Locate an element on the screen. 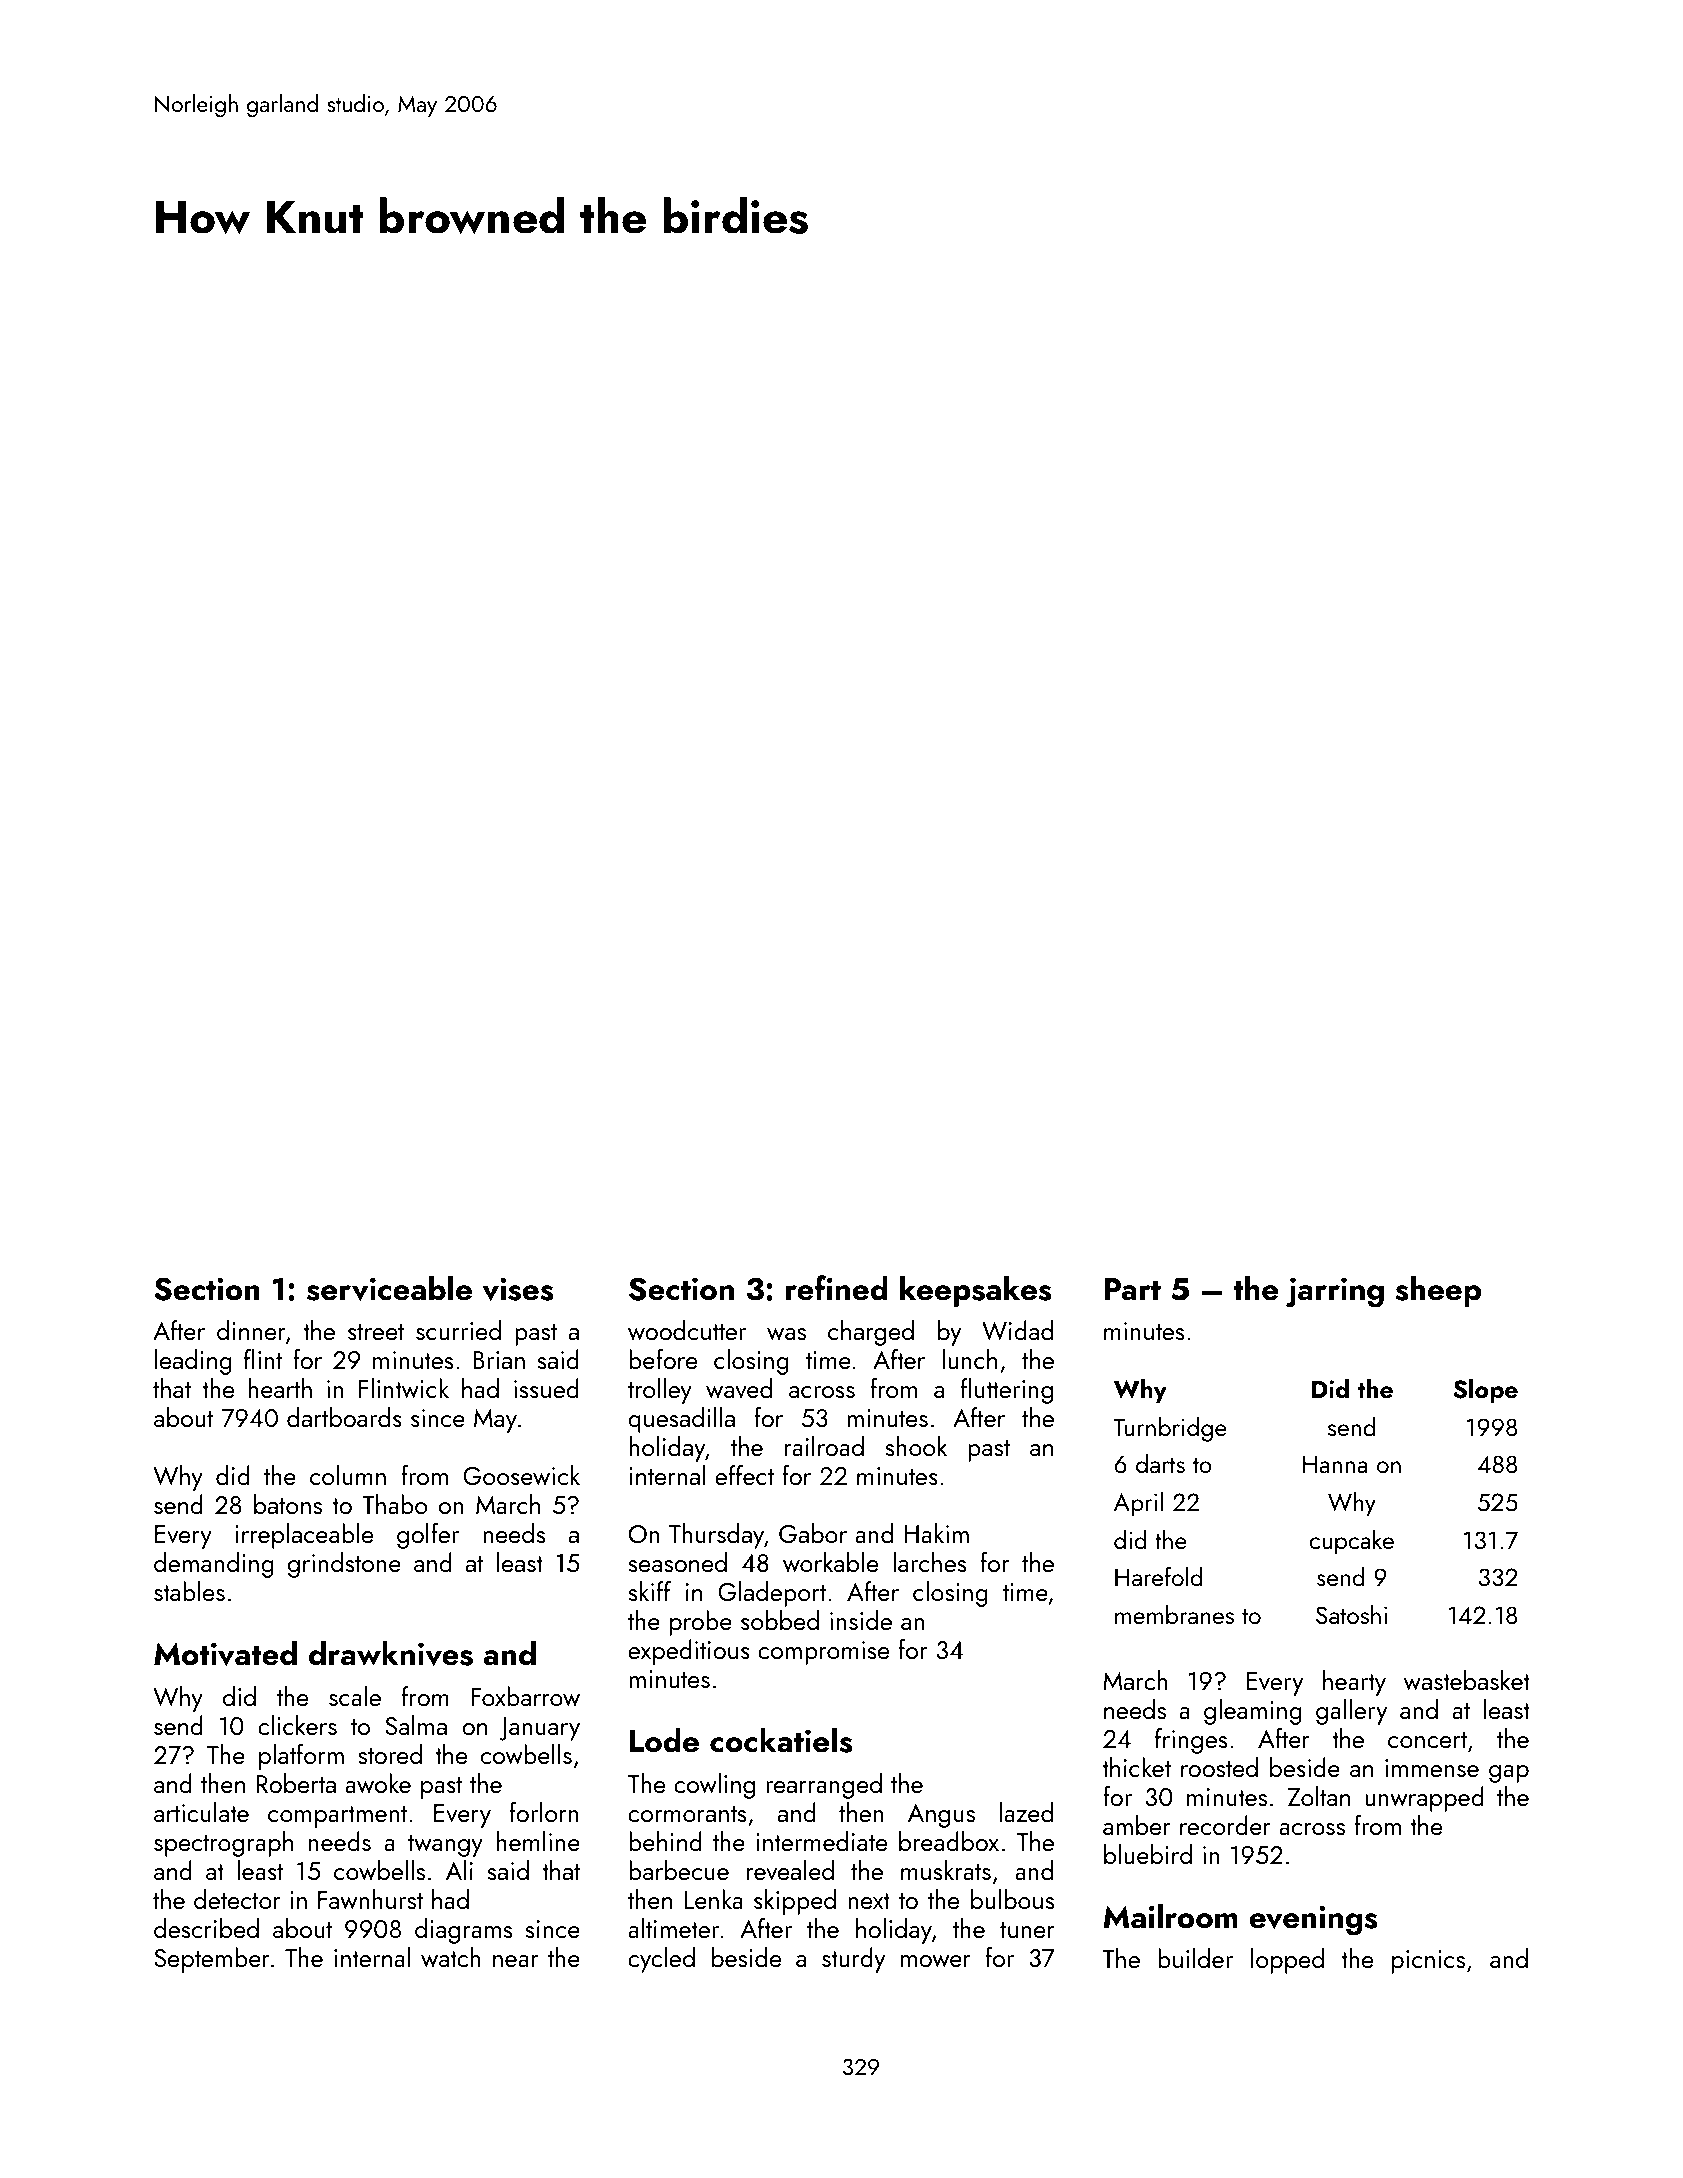 The height and width of the screenshot is (2178, 1683). tuner is located at coordinates (1027, 1930).
